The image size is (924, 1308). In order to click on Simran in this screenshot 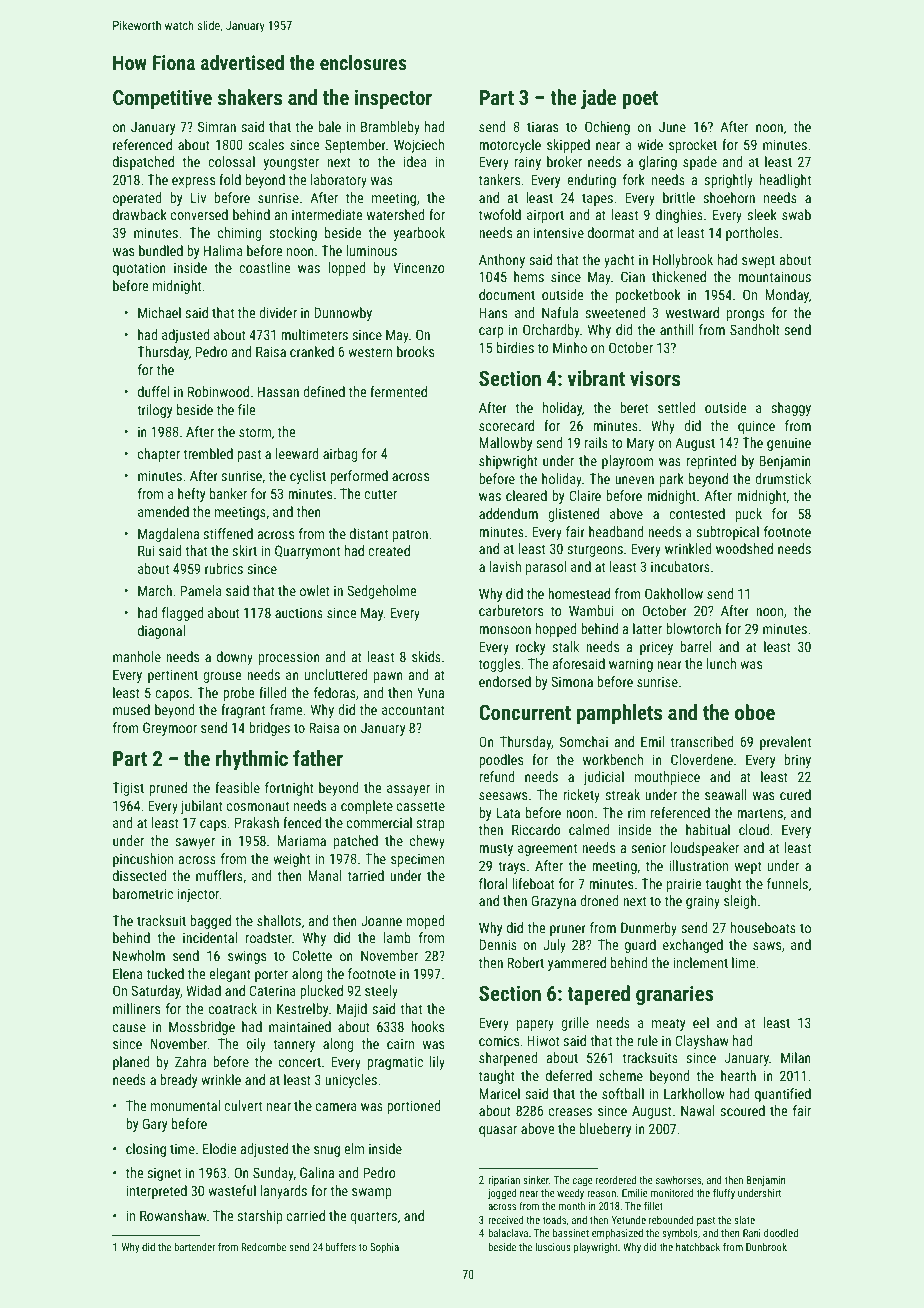, I will do `click(217, 126)`.
